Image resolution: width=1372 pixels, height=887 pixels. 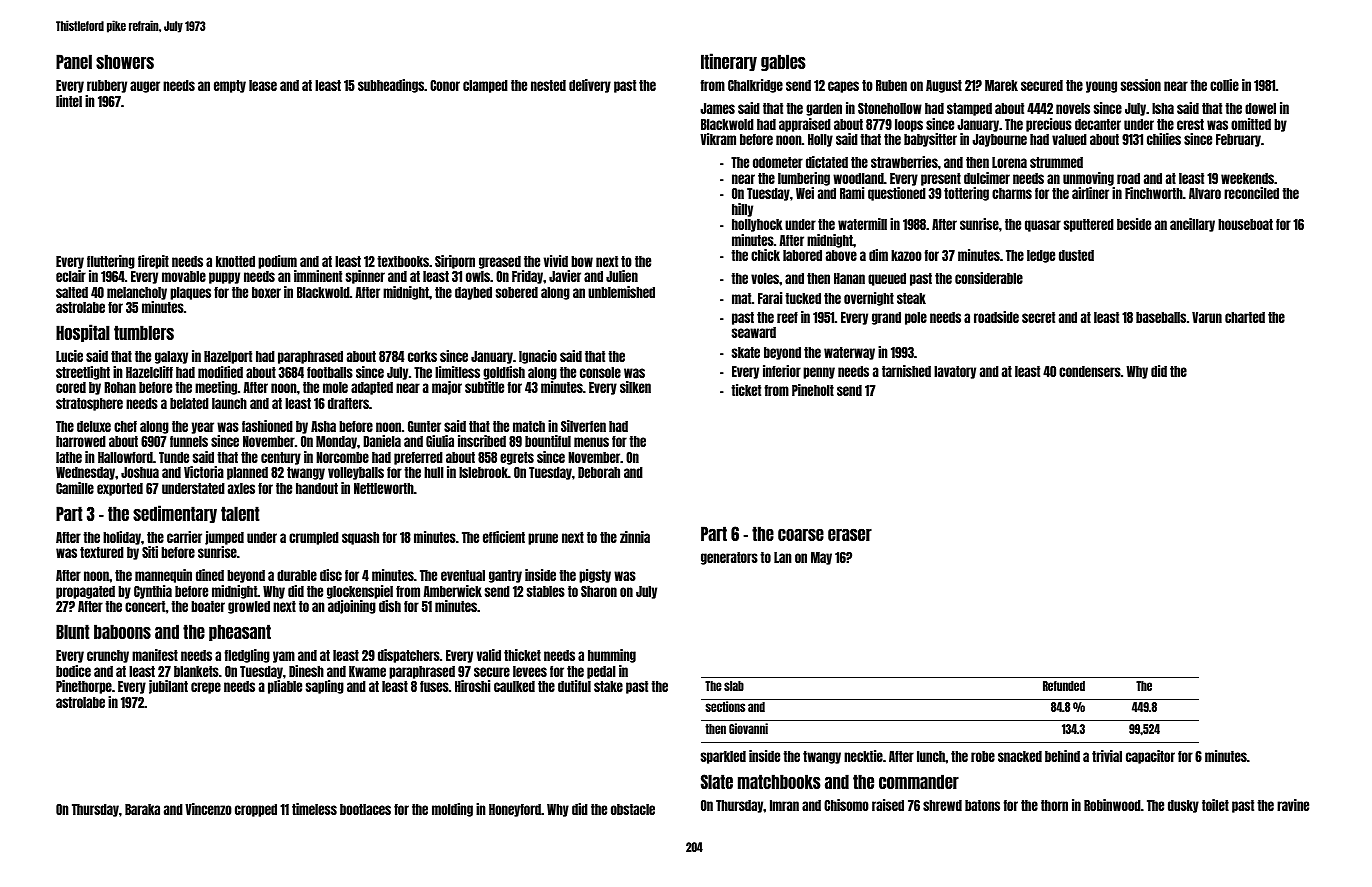 I want to click on collie, so click(x=1224, y=85).
